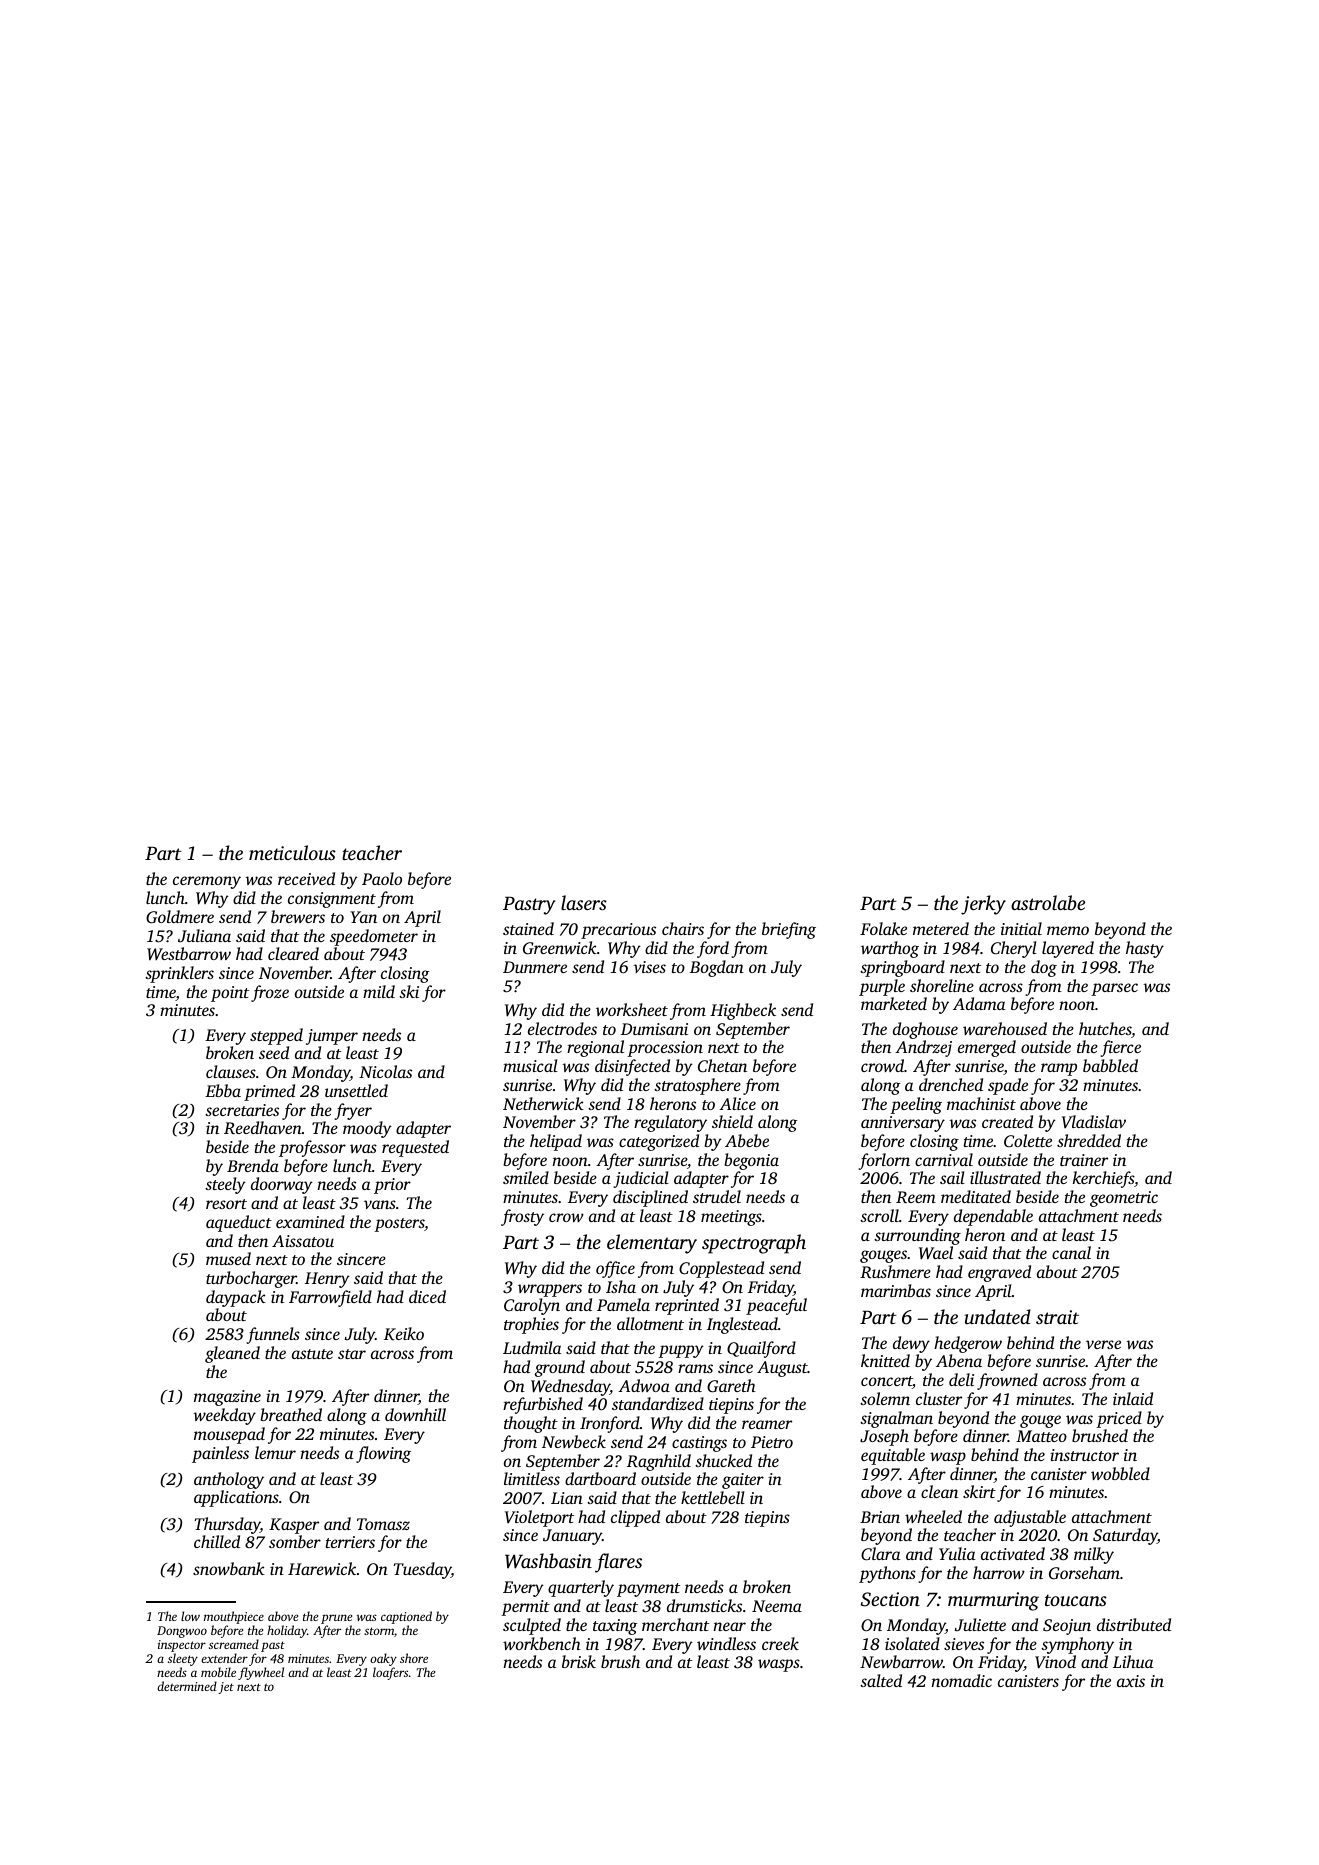 Image resolution: width=1319 pixels, height=1865 pixels. Describe the element at coordinates (665, 1049) in the document. I see `procession` at that location.
